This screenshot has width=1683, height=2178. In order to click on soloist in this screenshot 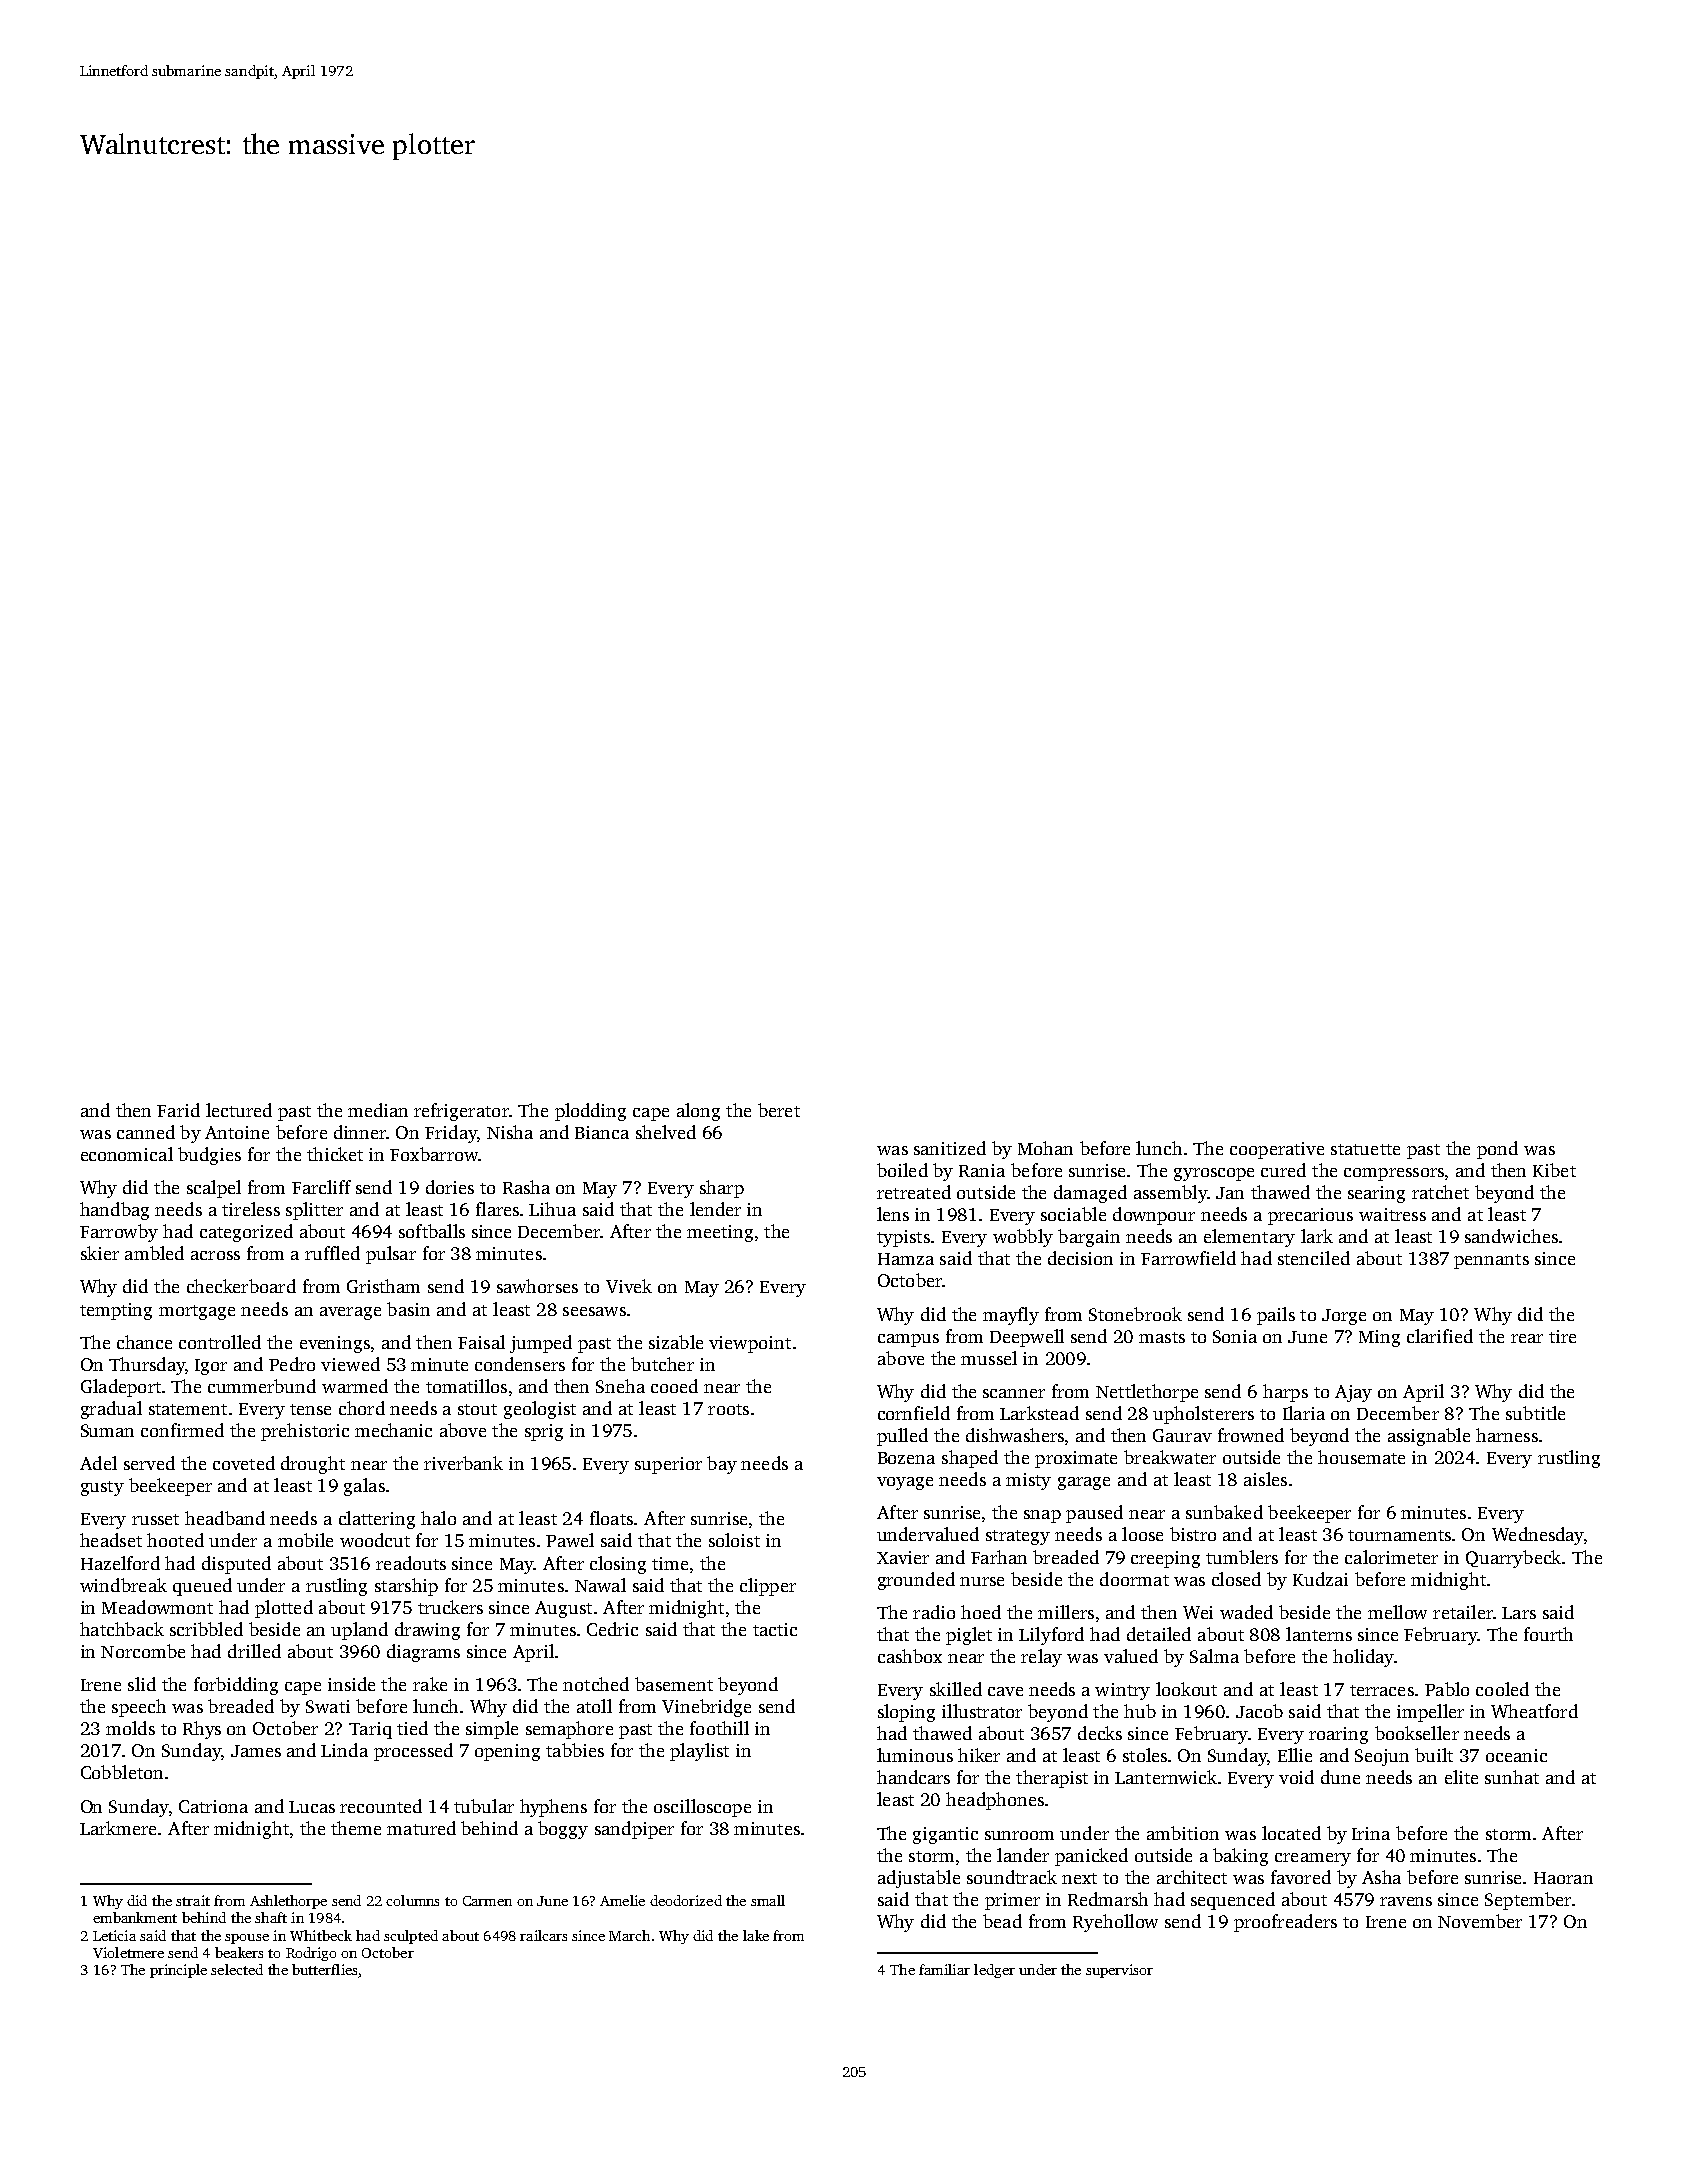, I will do `click(734, 1540)`.
